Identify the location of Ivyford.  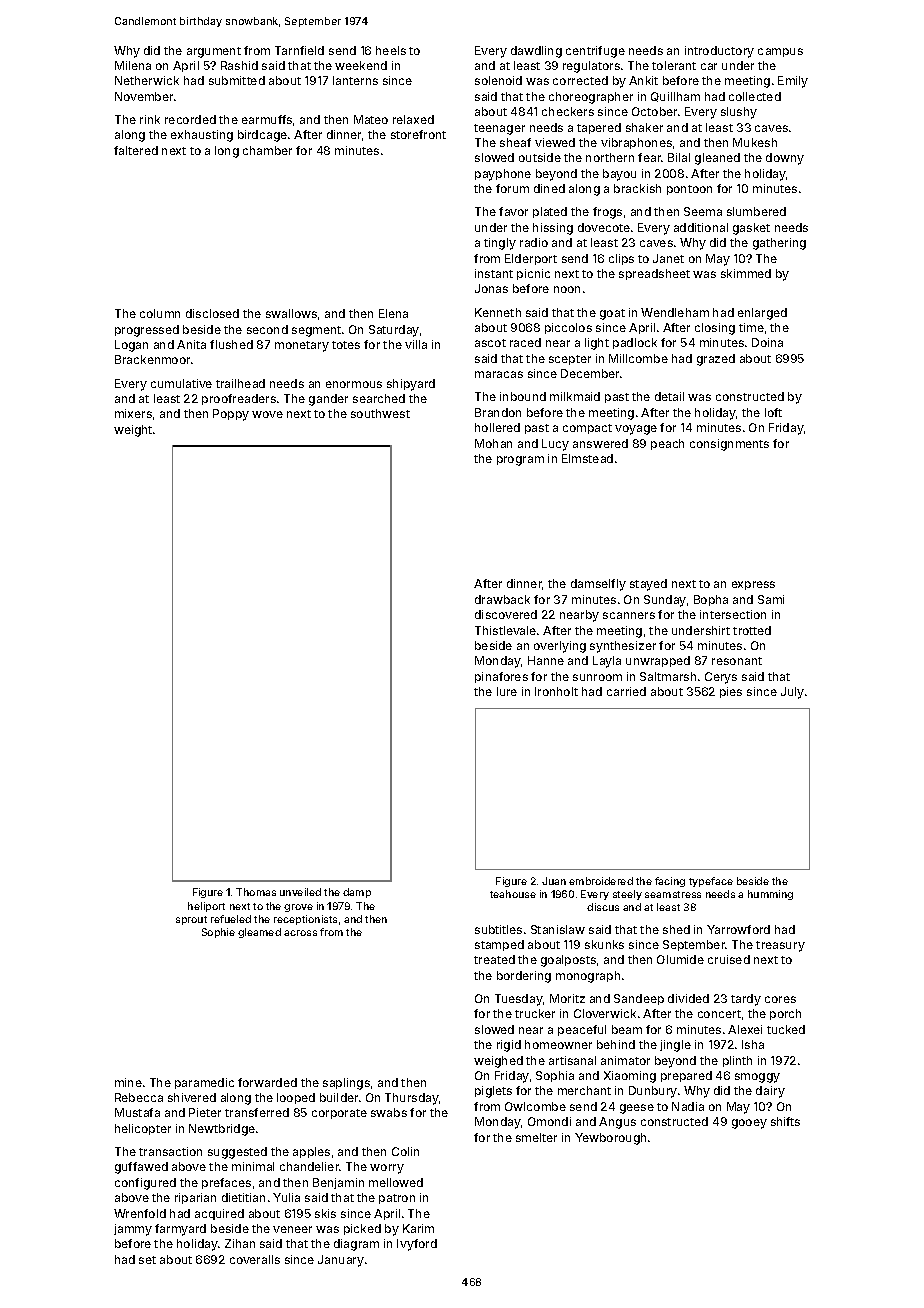
(417, 1245).
